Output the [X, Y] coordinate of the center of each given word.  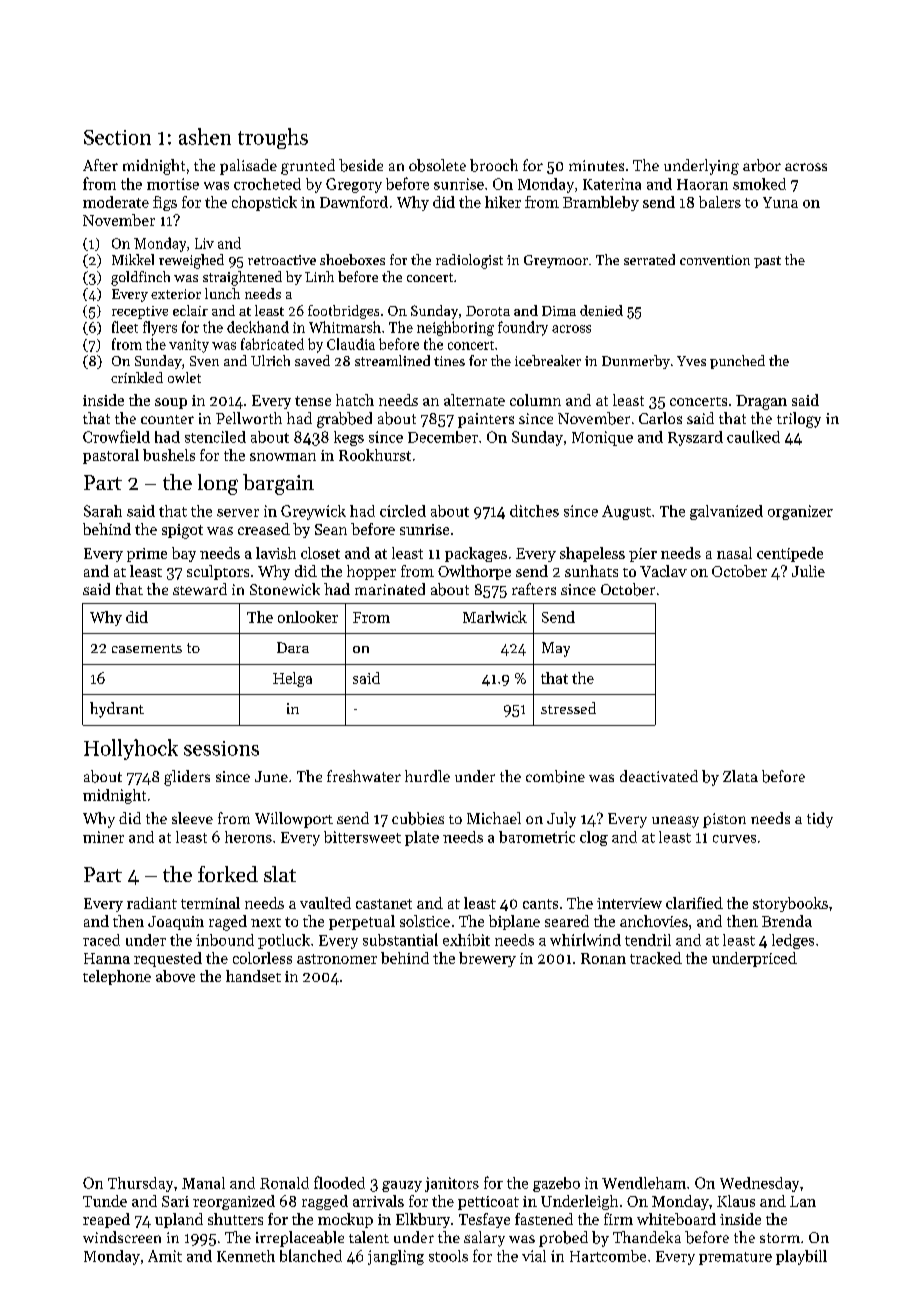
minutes [596, 165]
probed [563, 1239]
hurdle [427, 776]
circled [403, 511]
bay [184, 554]
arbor [762, 165]
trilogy [799, 420]
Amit [165, 1256]
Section [117, 137]
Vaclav [663, 571]
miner [103, 837]
